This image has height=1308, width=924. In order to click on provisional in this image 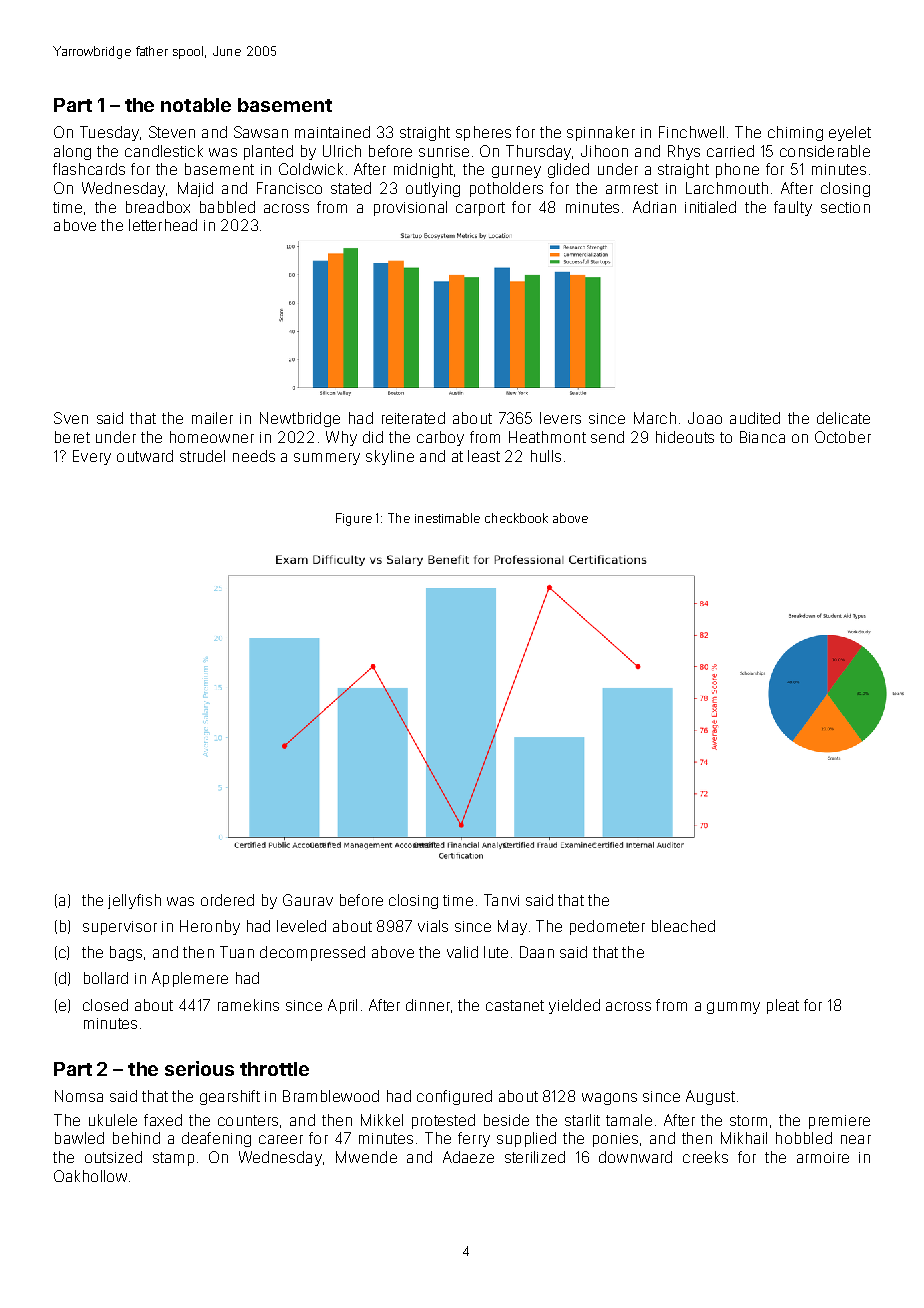, I will do `click(410, 208)`.
